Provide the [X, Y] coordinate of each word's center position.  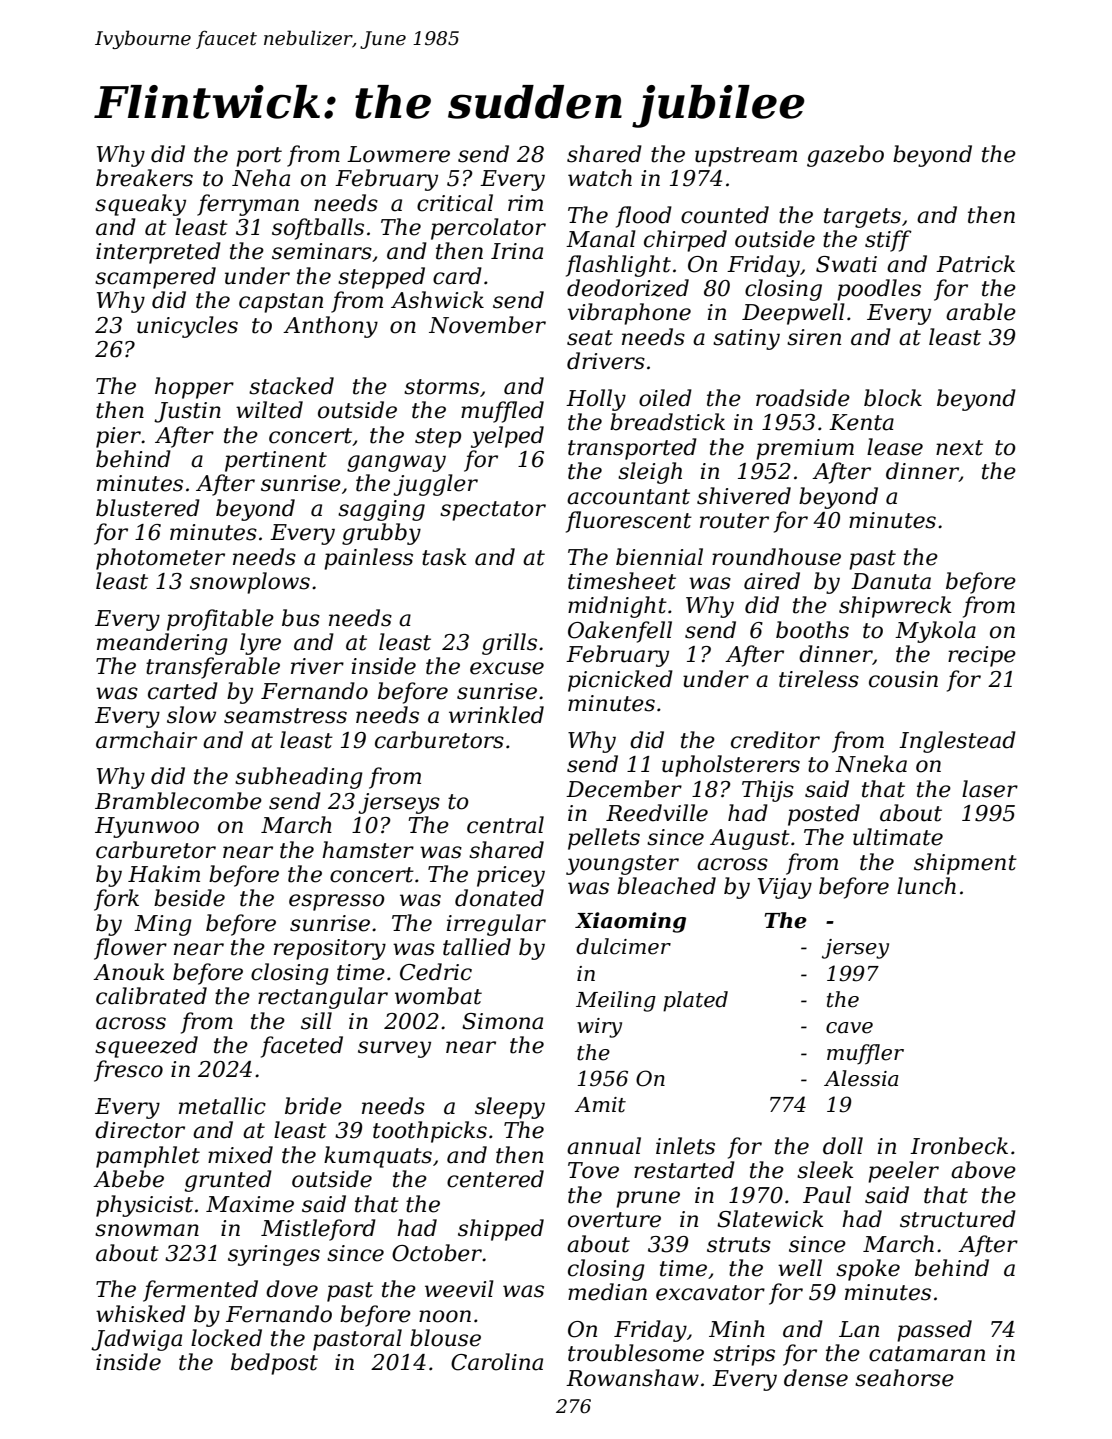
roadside [803, 398]
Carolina [497, 1362]
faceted [302, 1047]
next [959, 448]
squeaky [140, 205]
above [983, 1170]
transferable [213, 668]
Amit [600, 1105]
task [444, 557]
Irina [517, 251]
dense [816, 1378]
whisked [141, 1314]
